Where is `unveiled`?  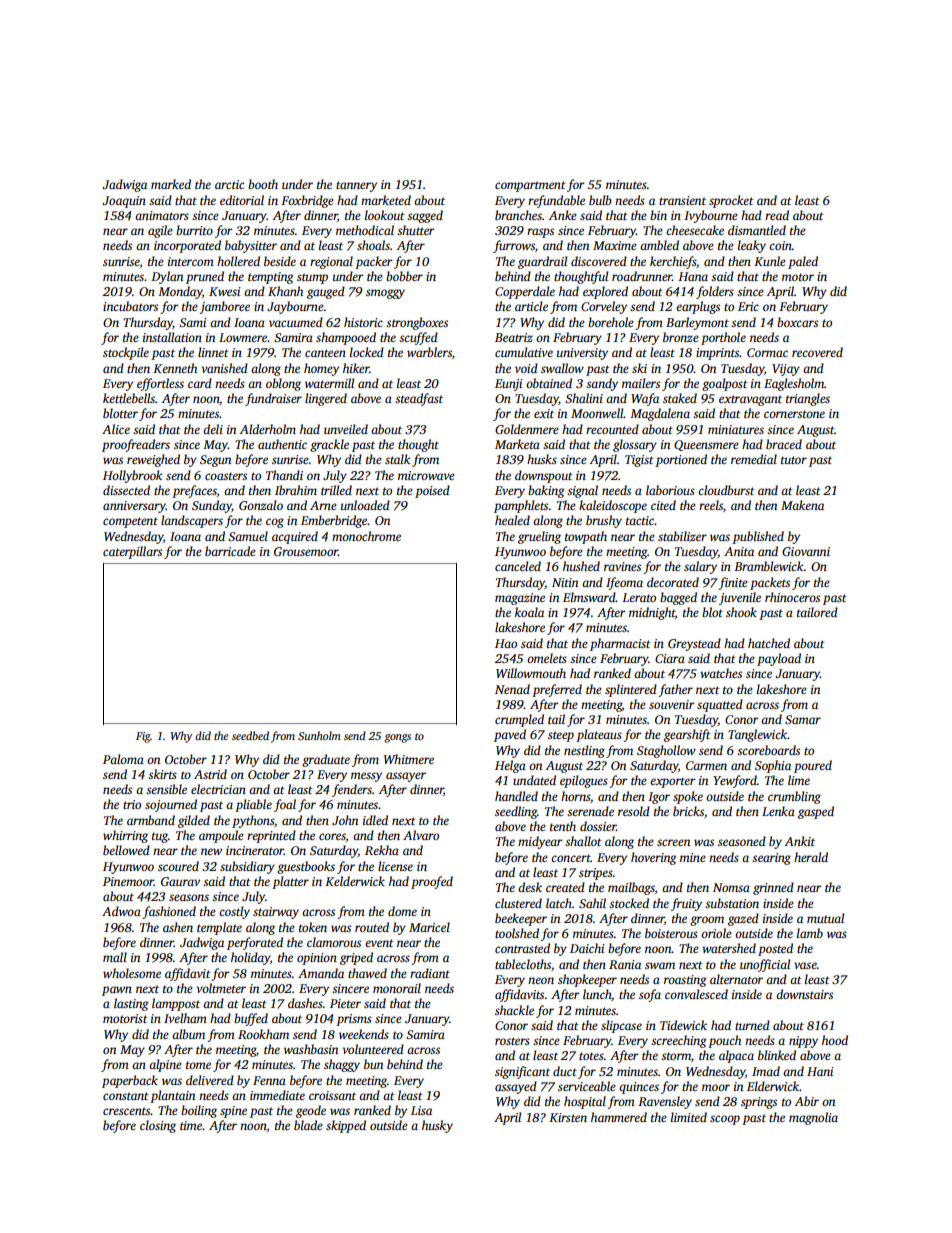
unveiled is located at coordinates (346, 429).
